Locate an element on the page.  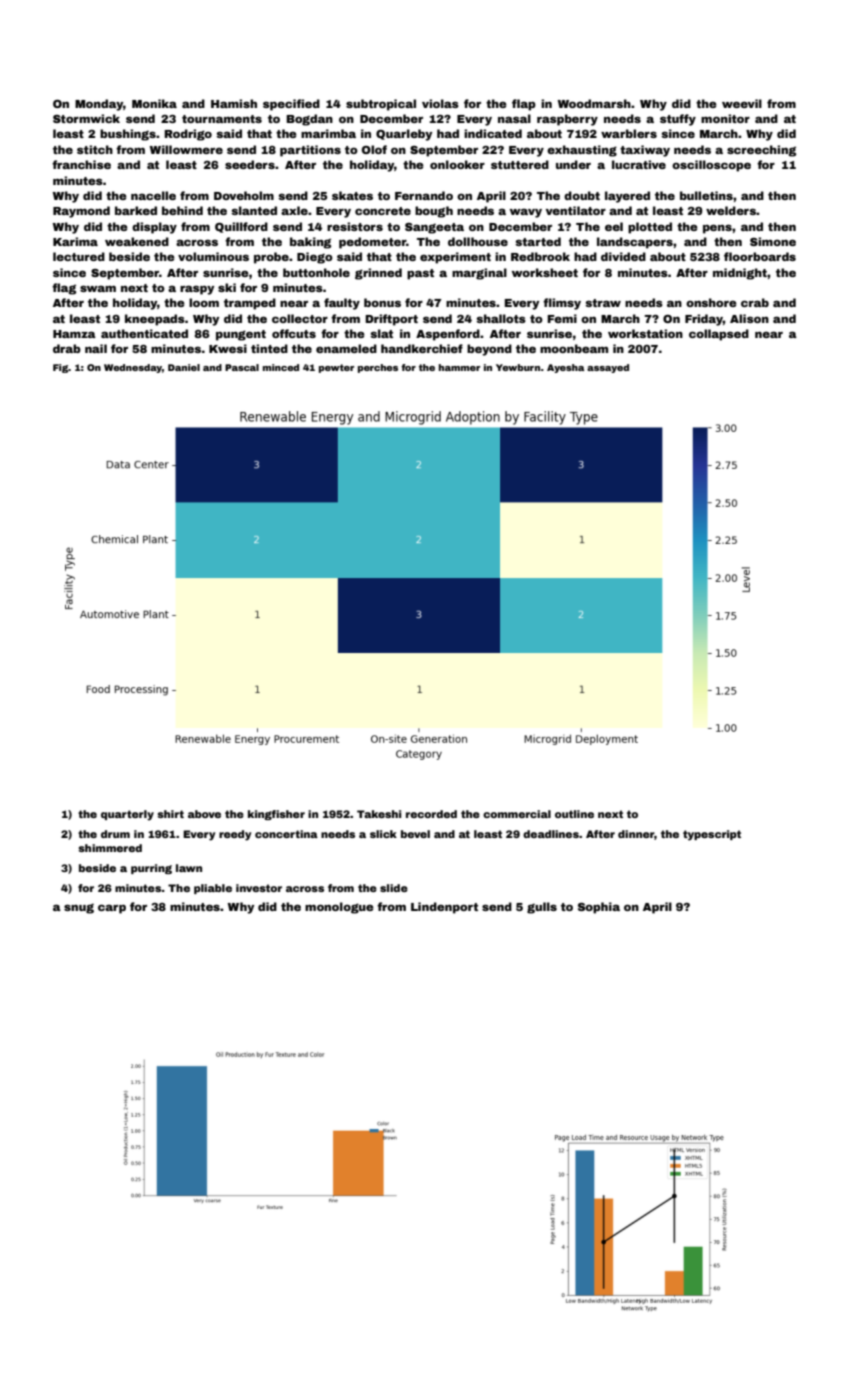
dollhouse is located at coordinates (478, 241).
